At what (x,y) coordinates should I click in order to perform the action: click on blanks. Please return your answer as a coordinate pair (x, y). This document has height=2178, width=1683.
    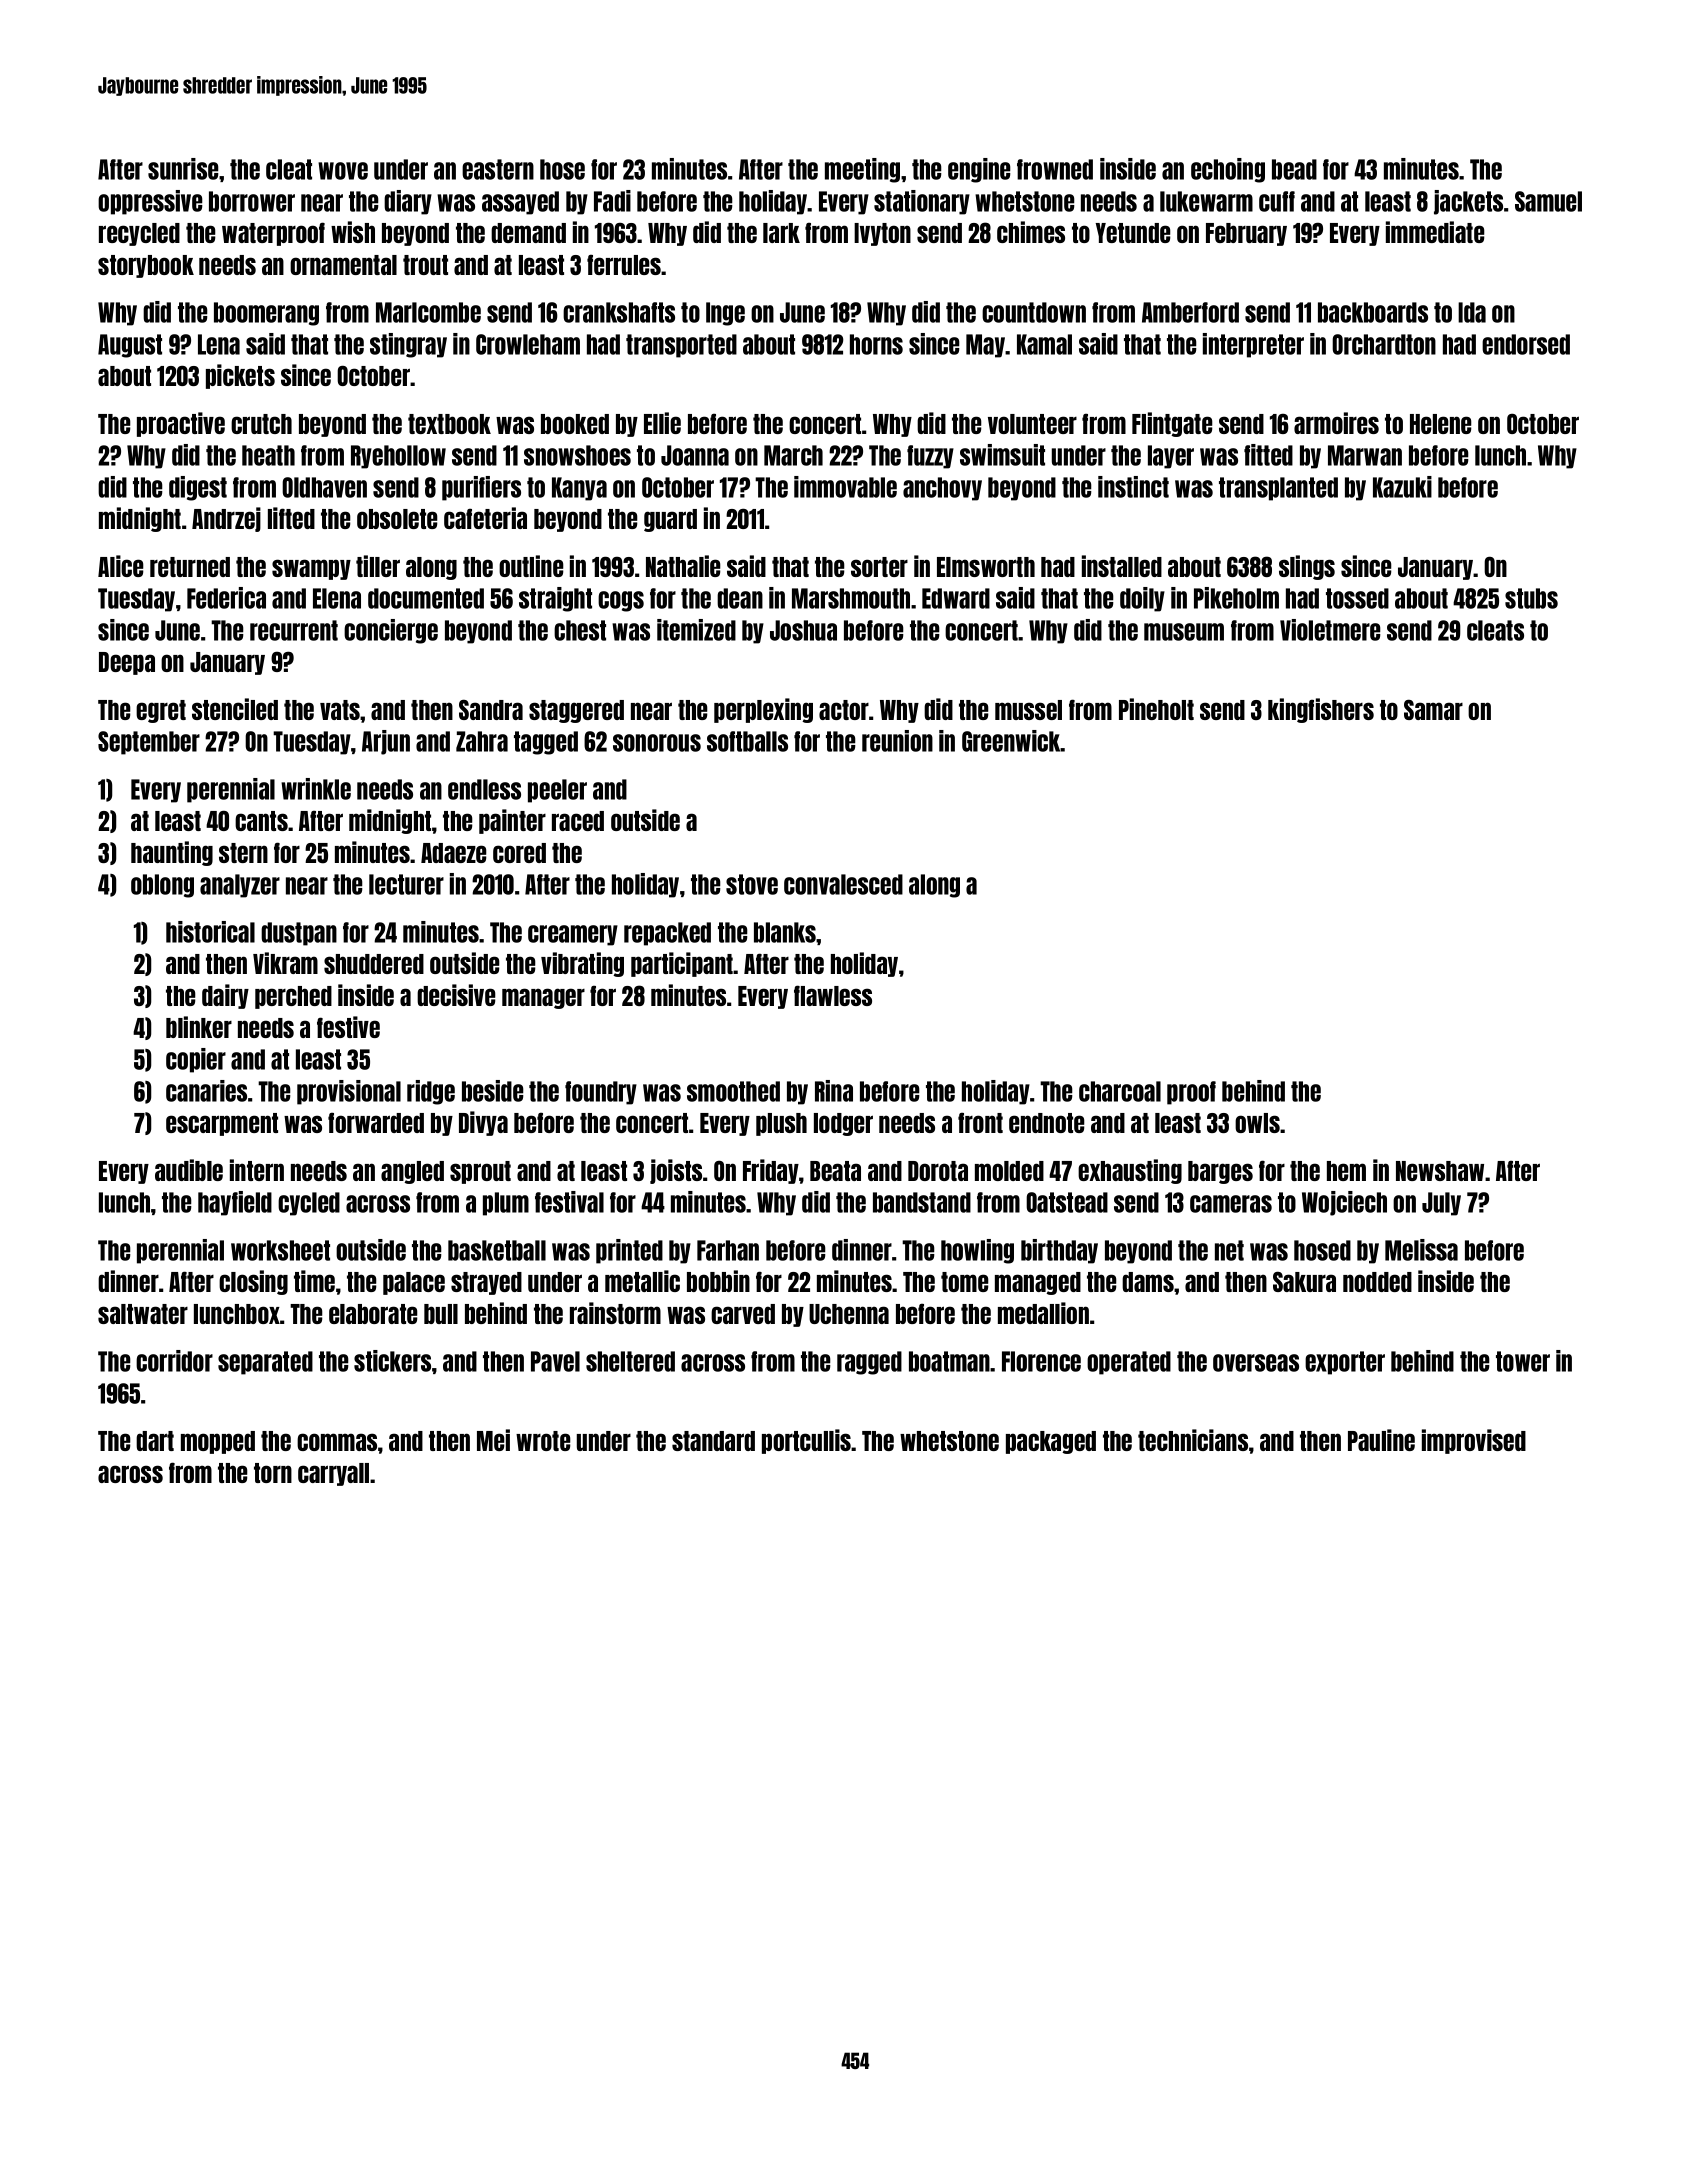
    Looking at the image, I should click on (785, 932).
